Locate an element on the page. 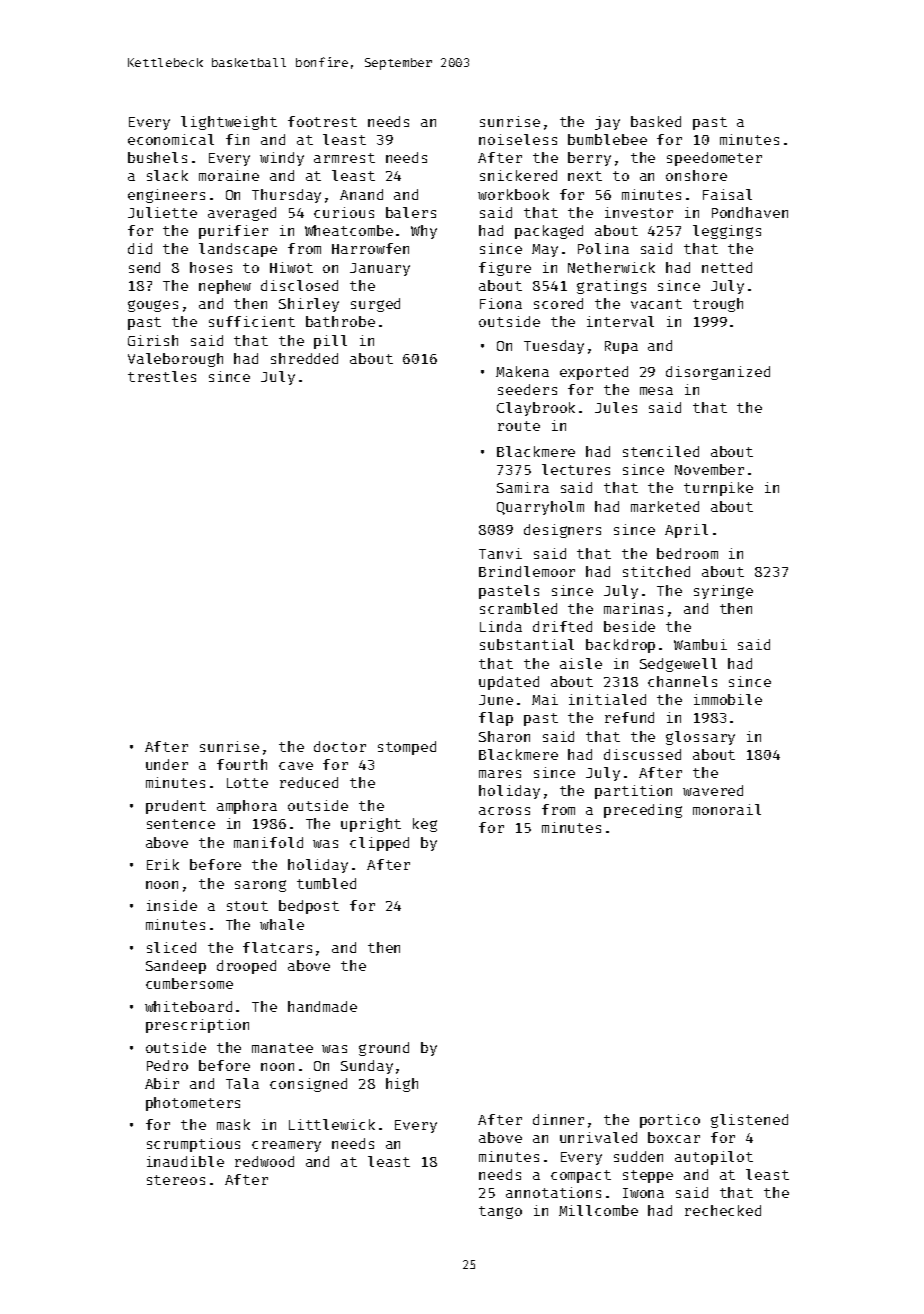 This page has width=924, height=1314. discussed is located at coordinates (642, 754).
